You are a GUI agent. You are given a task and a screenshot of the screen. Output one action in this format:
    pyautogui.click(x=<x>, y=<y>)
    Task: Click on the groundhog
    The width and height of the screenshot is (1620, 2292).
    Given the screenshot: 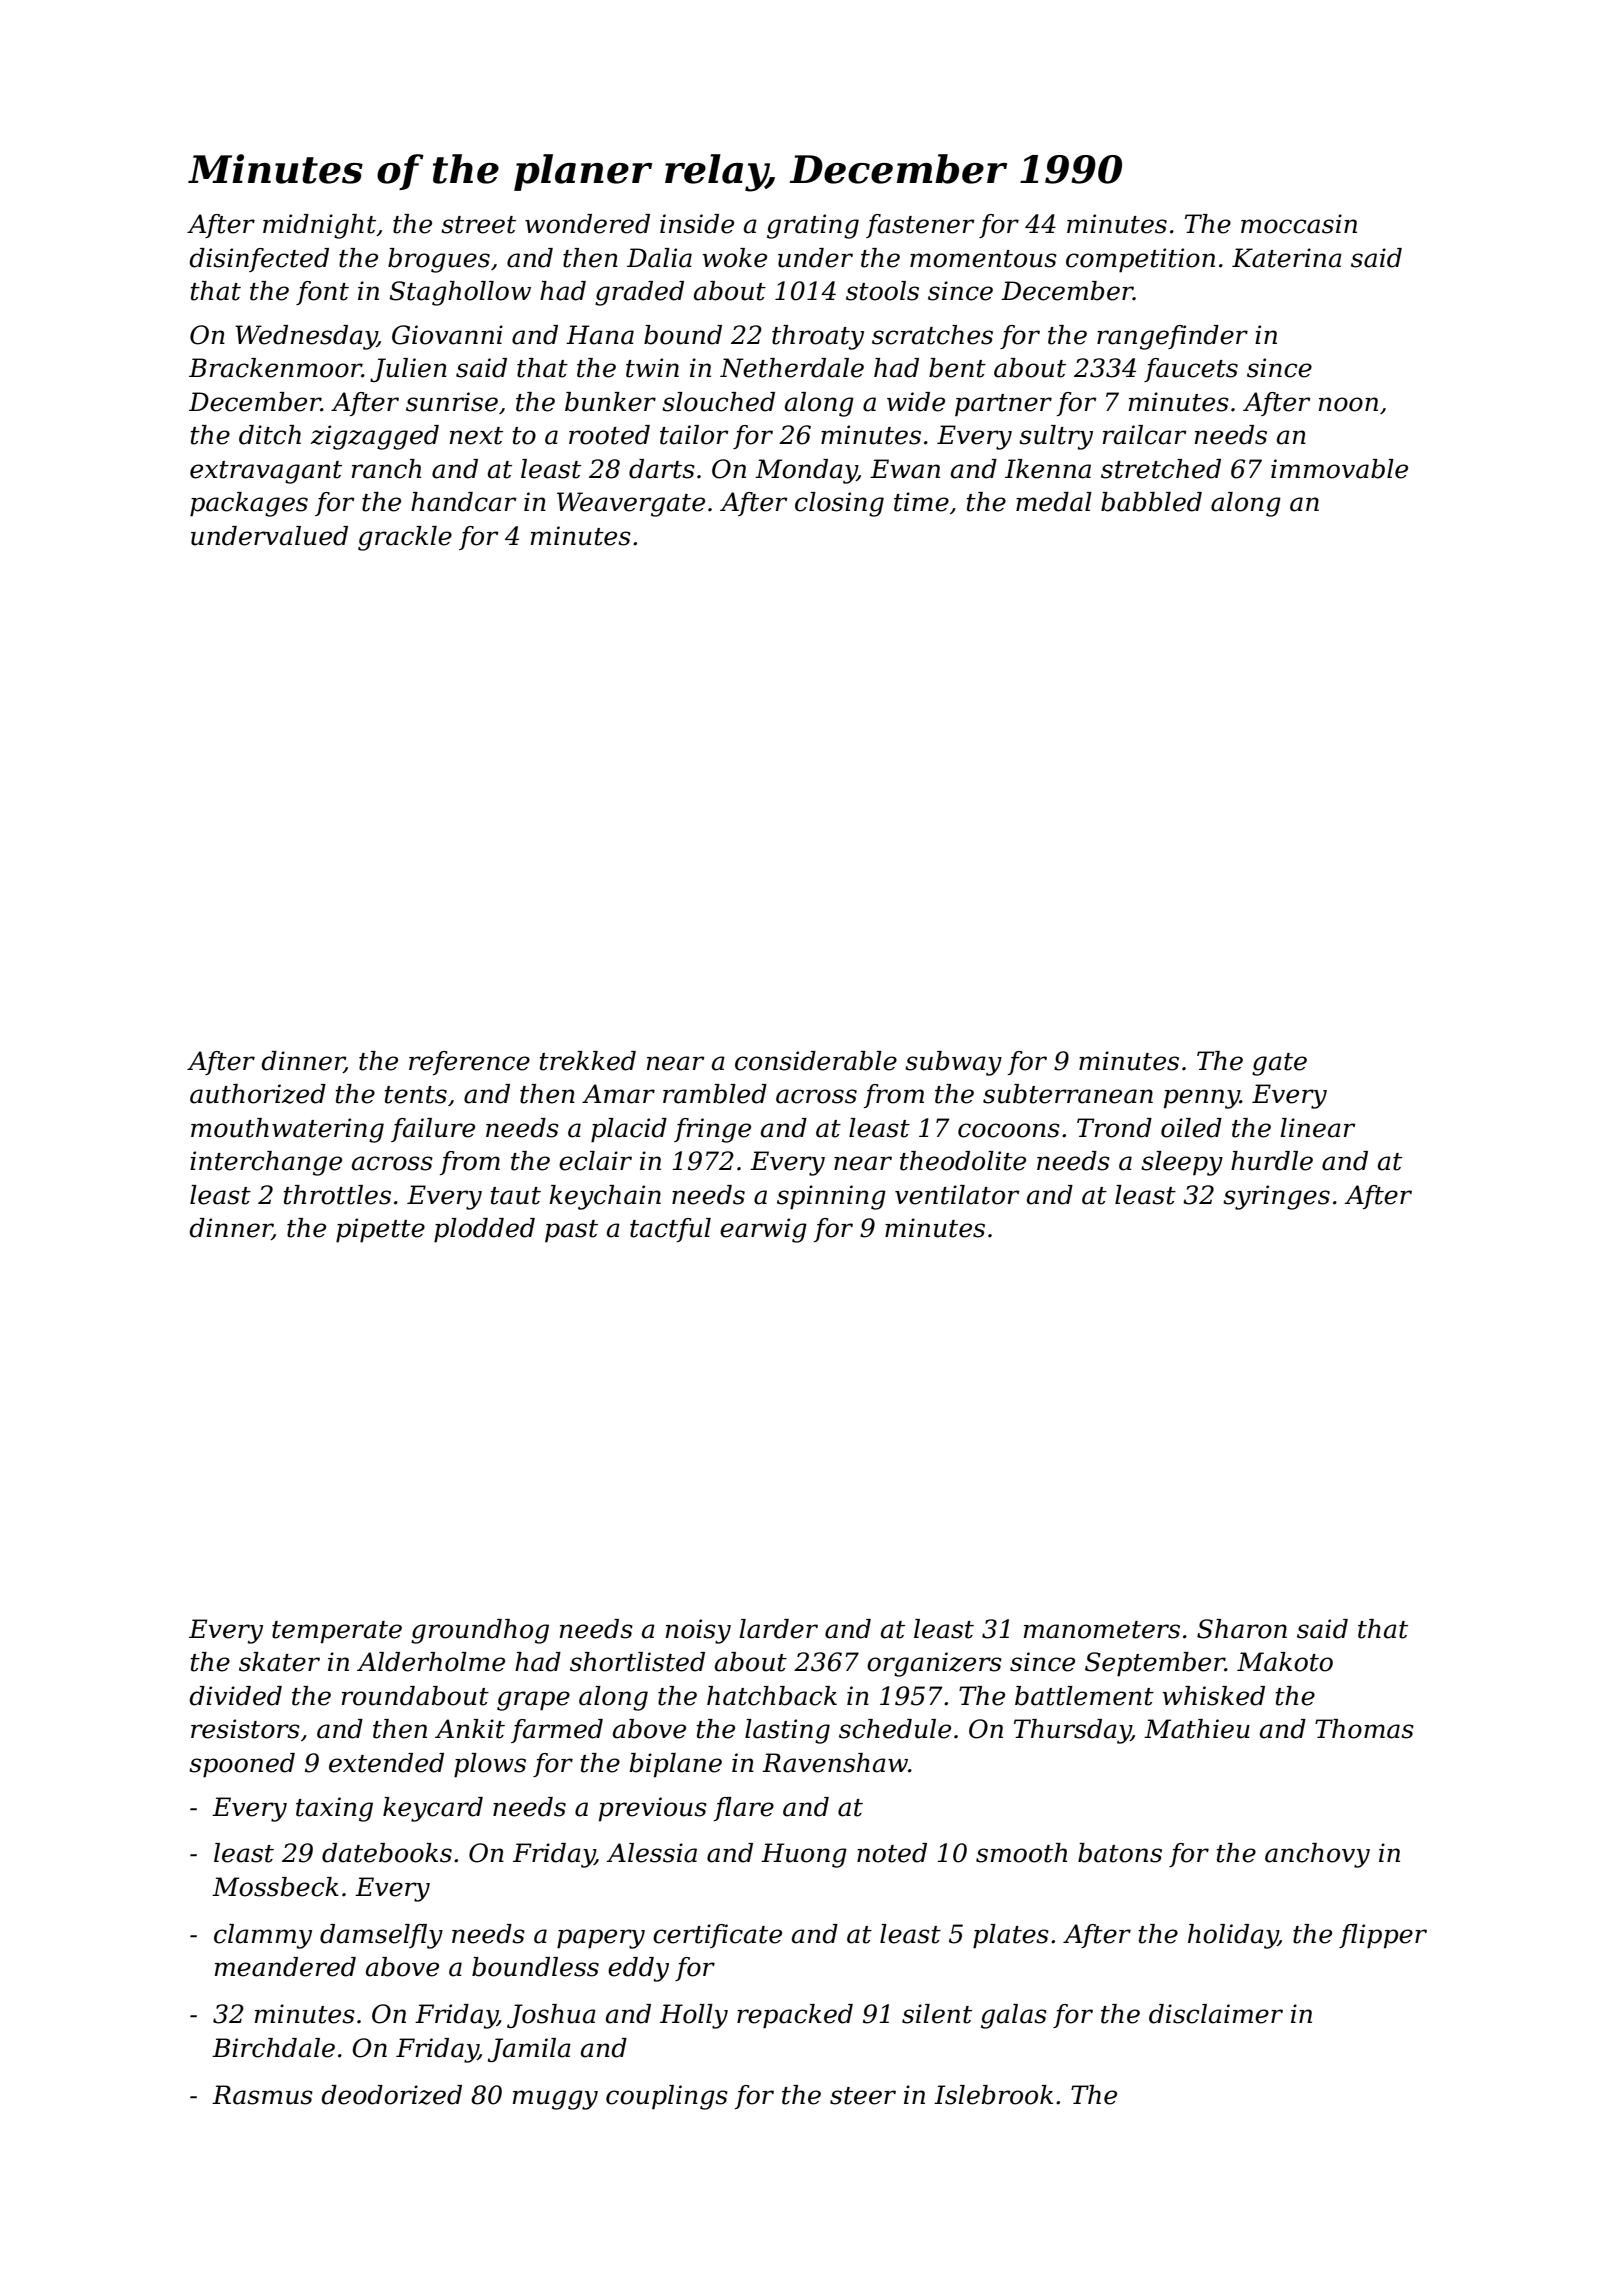 What is the action you would take?
    pyautogui.click(x=480, y=1631)
